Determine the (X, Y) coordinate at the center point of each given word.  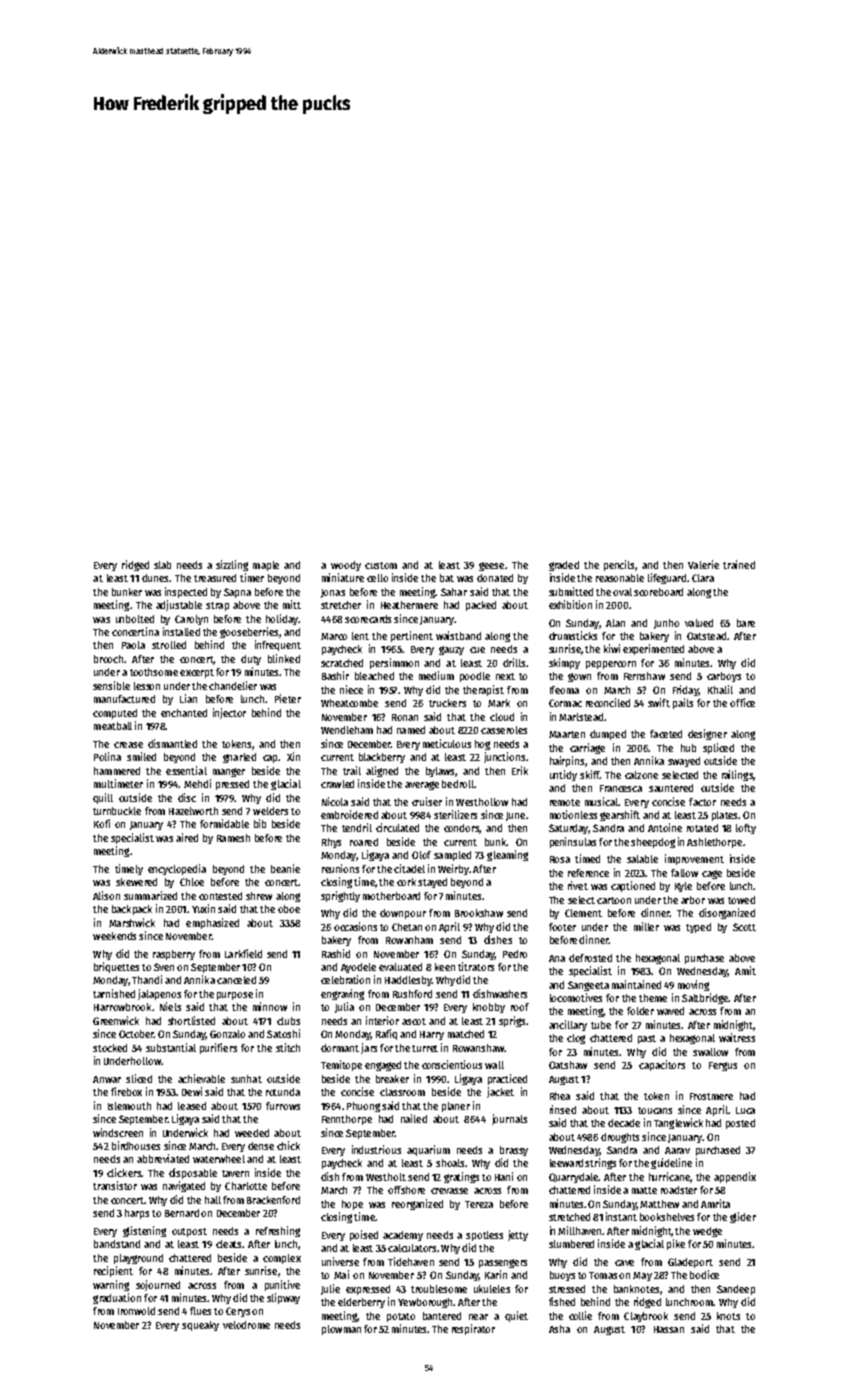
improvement (694, 859)
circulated (397, 827)
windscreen (118, 1132)
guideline (671, 1163)
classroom (402, 1092)
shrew (259, 896)
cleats (228, 1244)
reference (588, 873)
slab (162, 565)
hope (352, 1205)
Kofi (102, 823)
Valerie (703, 564)
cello (377, 578)
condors (462, 829)
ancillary (568, 1025)
